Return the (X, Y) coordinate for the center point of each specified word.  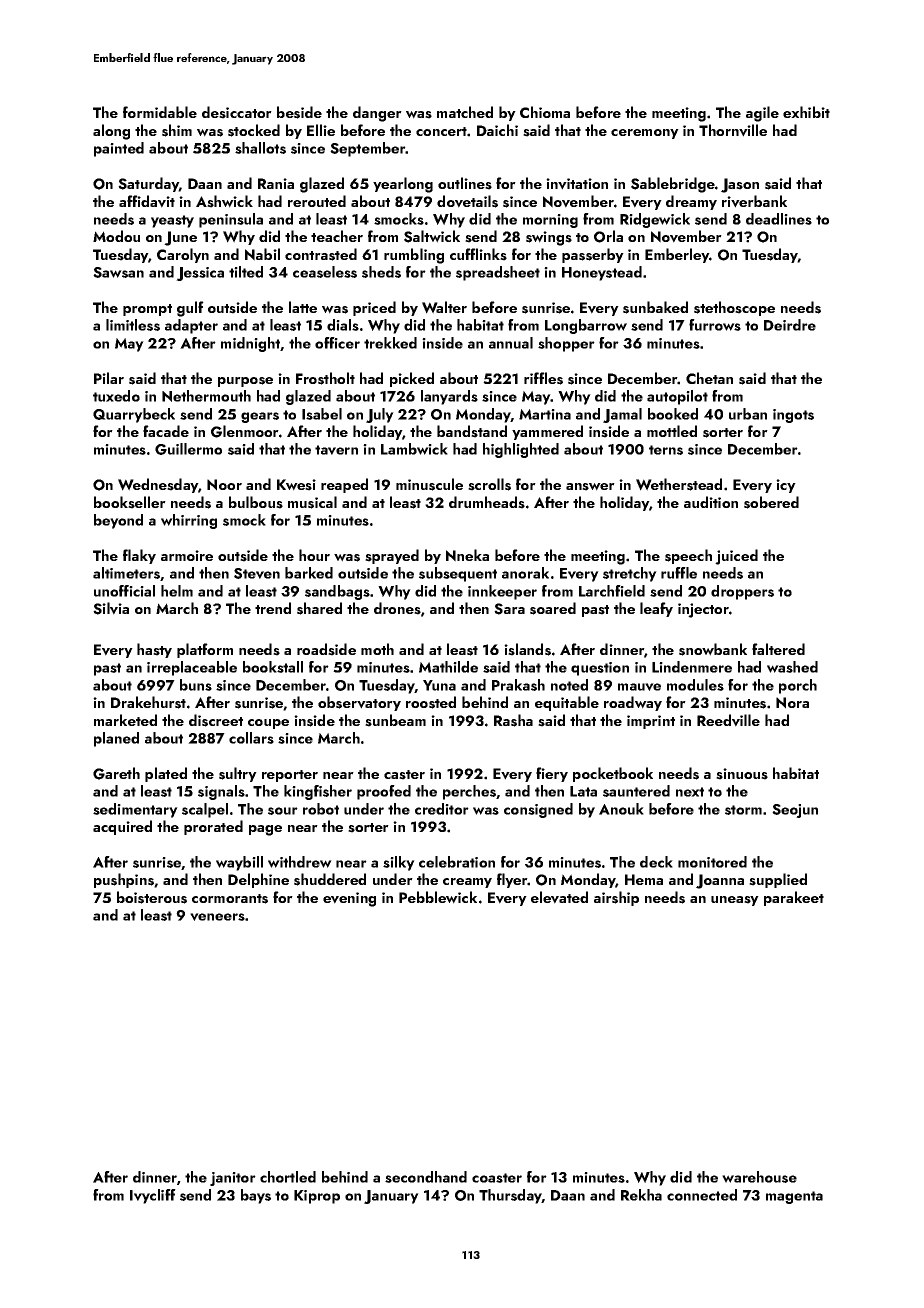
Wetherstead (679, 484)
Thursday (510, 1196)
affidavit (147, 201)
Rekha (641, 1195)
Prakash (518, 685)
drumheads (487, 502)
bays (256, 1196)
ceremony (645, 134)
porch (798, 686)
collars (251, 738)
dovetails (467, 201)
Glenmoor (245, 431)
